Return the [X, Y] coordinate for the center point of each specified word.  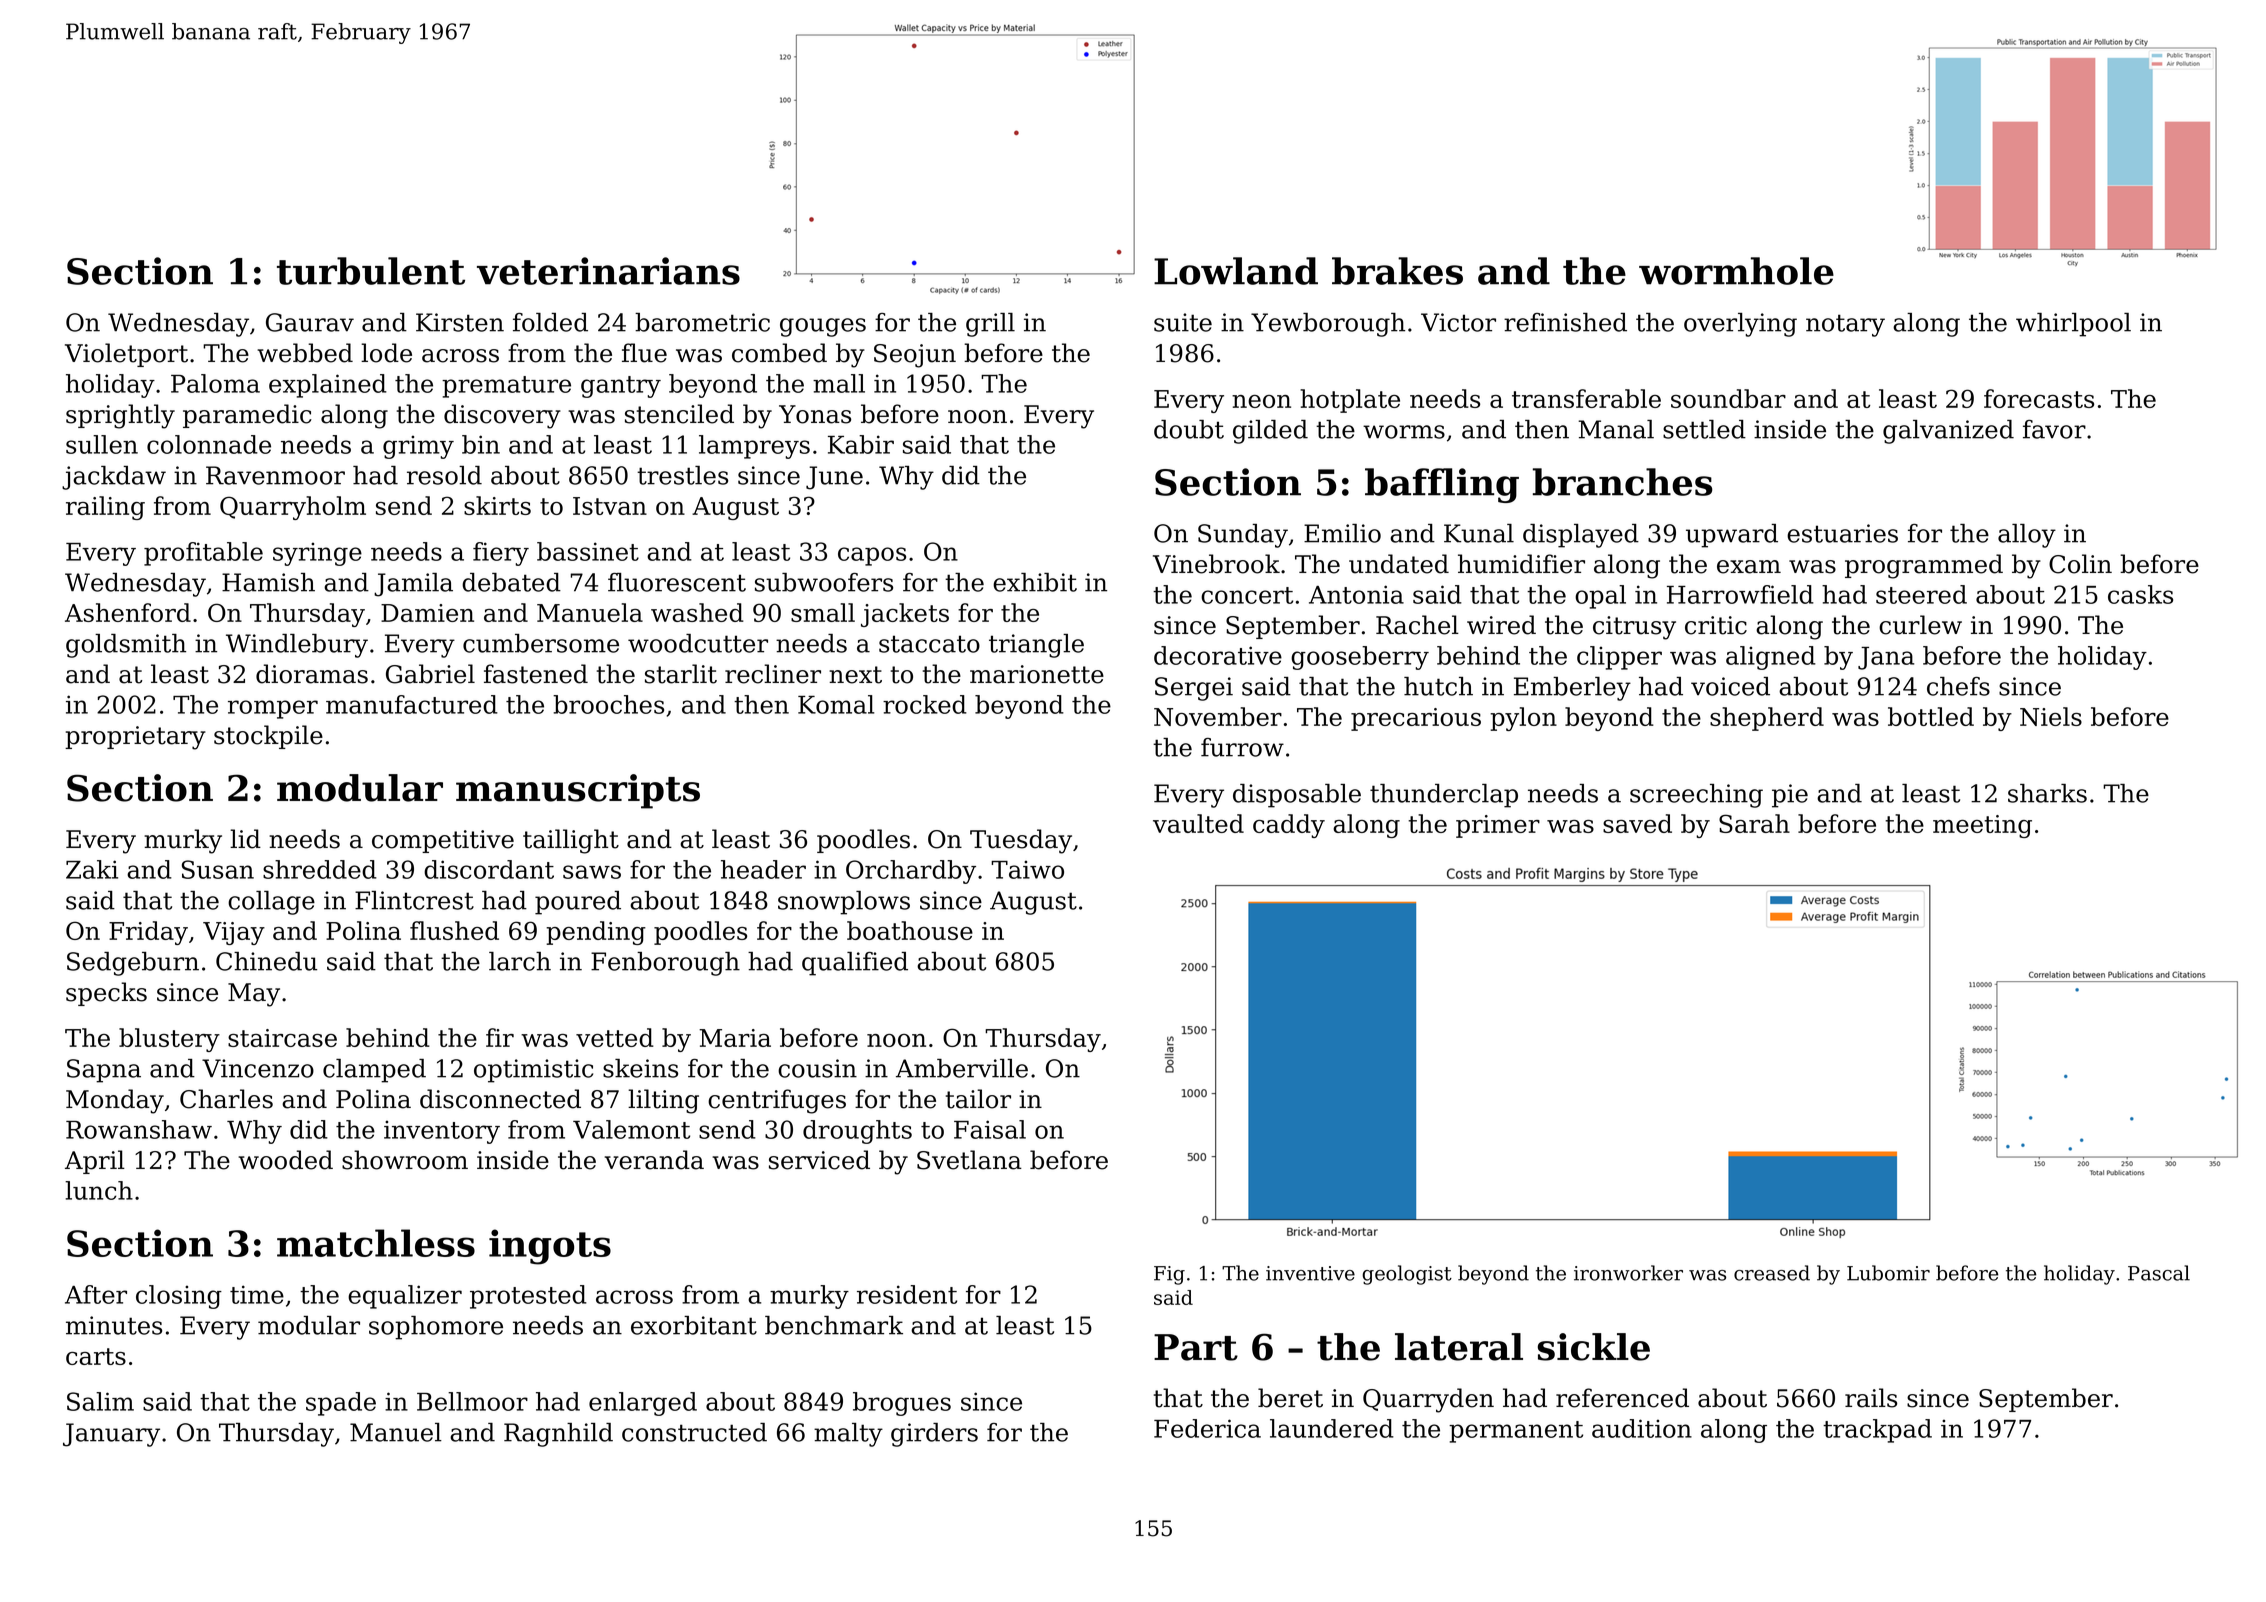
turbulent [371, 271]
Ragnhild [558, 1435]
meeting [1982, 826]
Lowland [1236, 271]
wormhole [1736, 271]
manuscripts [578, 791]
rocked [925, 704]
